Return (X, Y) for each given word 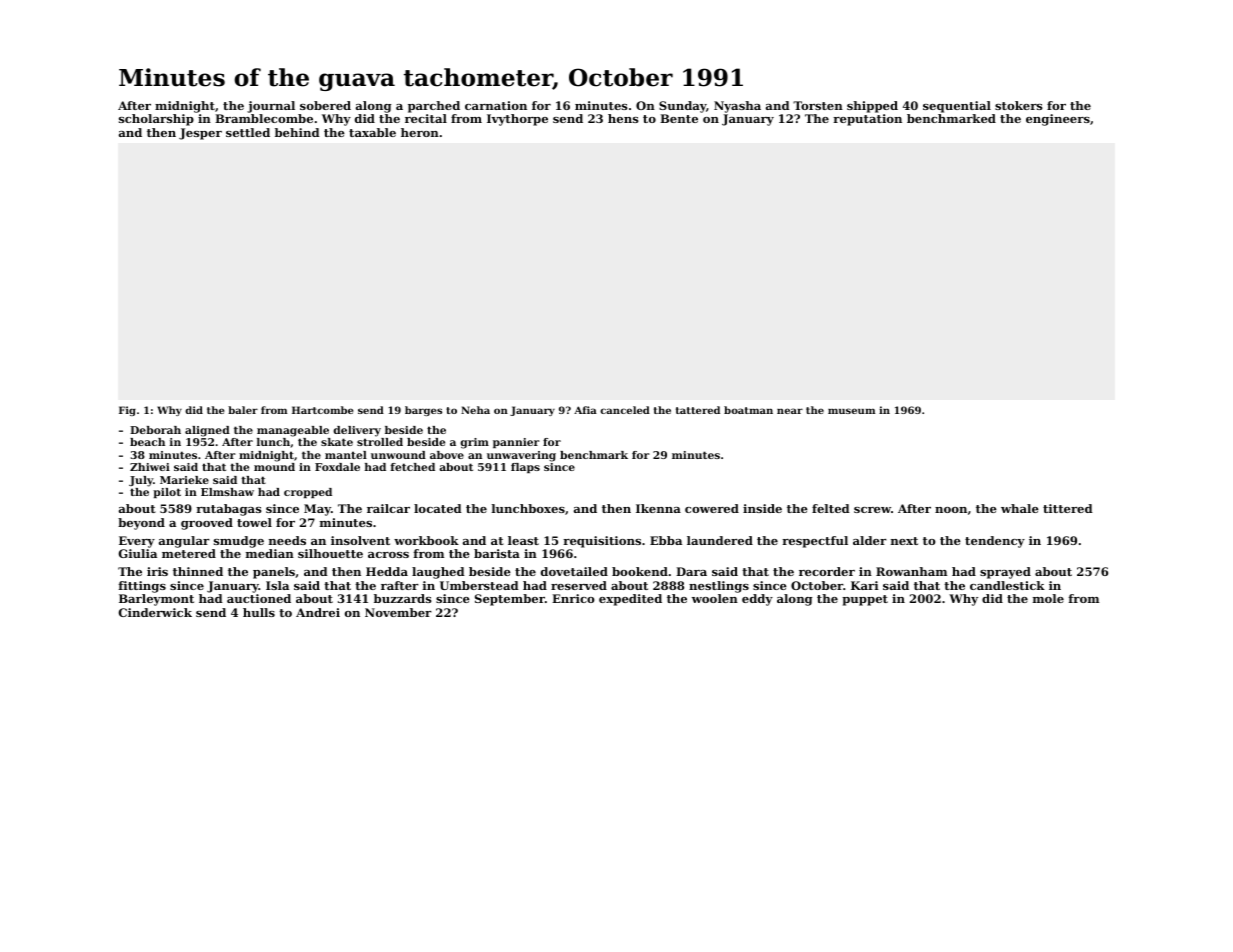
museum (851, 411)
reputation (867, 120)
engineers (1058, 120)
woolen (715, 598)
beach (147, 442)
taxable (372, 132)
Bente (679, 118)
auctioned (259, 598)
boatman (748, 410)
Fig (127, 411)
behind (297, 132)
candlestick (1007, 585)
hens (623, 118)
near (790, 411)
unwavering (521, 456)
